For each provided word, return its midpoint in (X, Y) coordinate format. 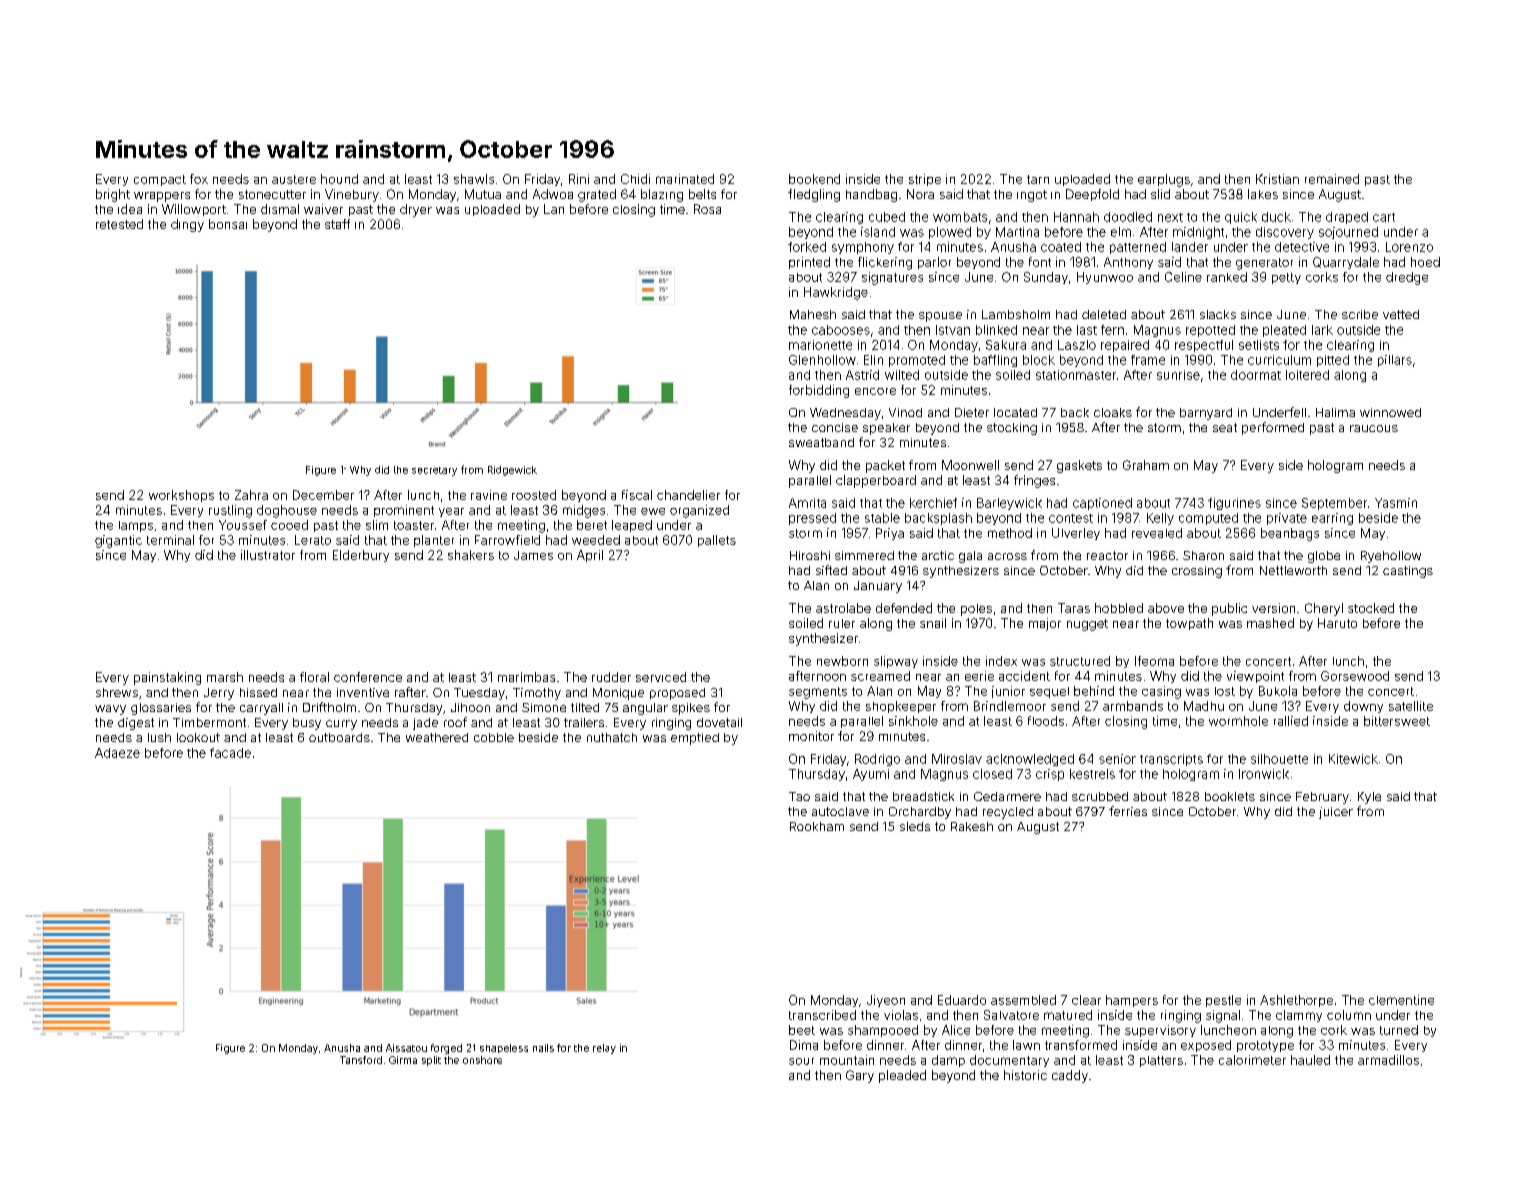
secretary (434, 471)
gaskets (1079, 466)
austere (294, 179)
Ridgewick (512, 471)
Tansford (361, 1060)
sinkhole (913, 721)
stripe (925, 180)
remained (1332, 179)
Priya (890, 534)
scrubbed (1100, 796)
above (1166, 608)
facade (230, 753)
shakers (471, 555)
